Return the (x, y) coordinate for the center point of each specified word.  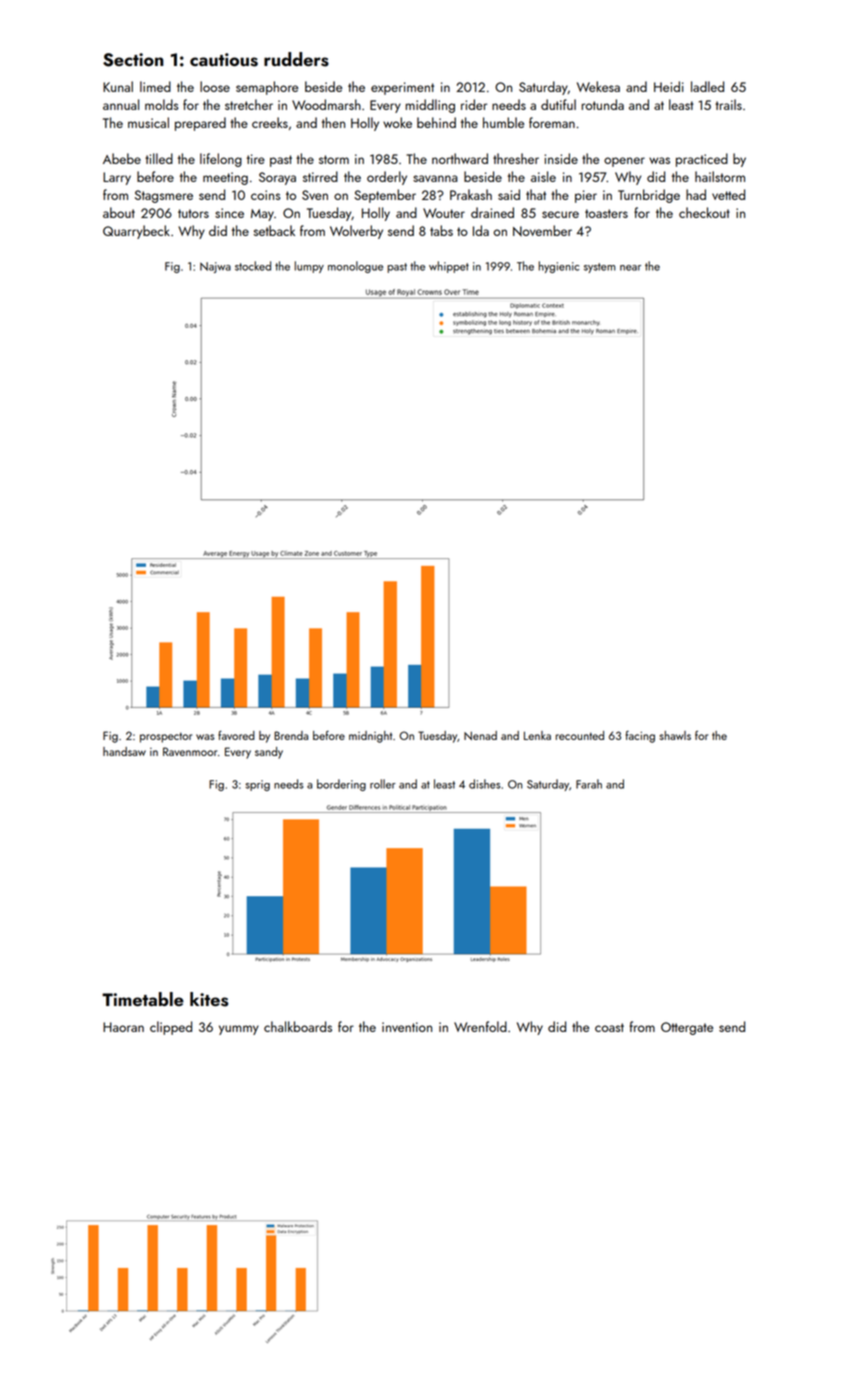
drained (492, 212)
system (599, 268)
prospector (166, 737)
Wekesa (598, 86)
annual (121, 104)
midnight (370, 737)
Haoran (123, 1027)
